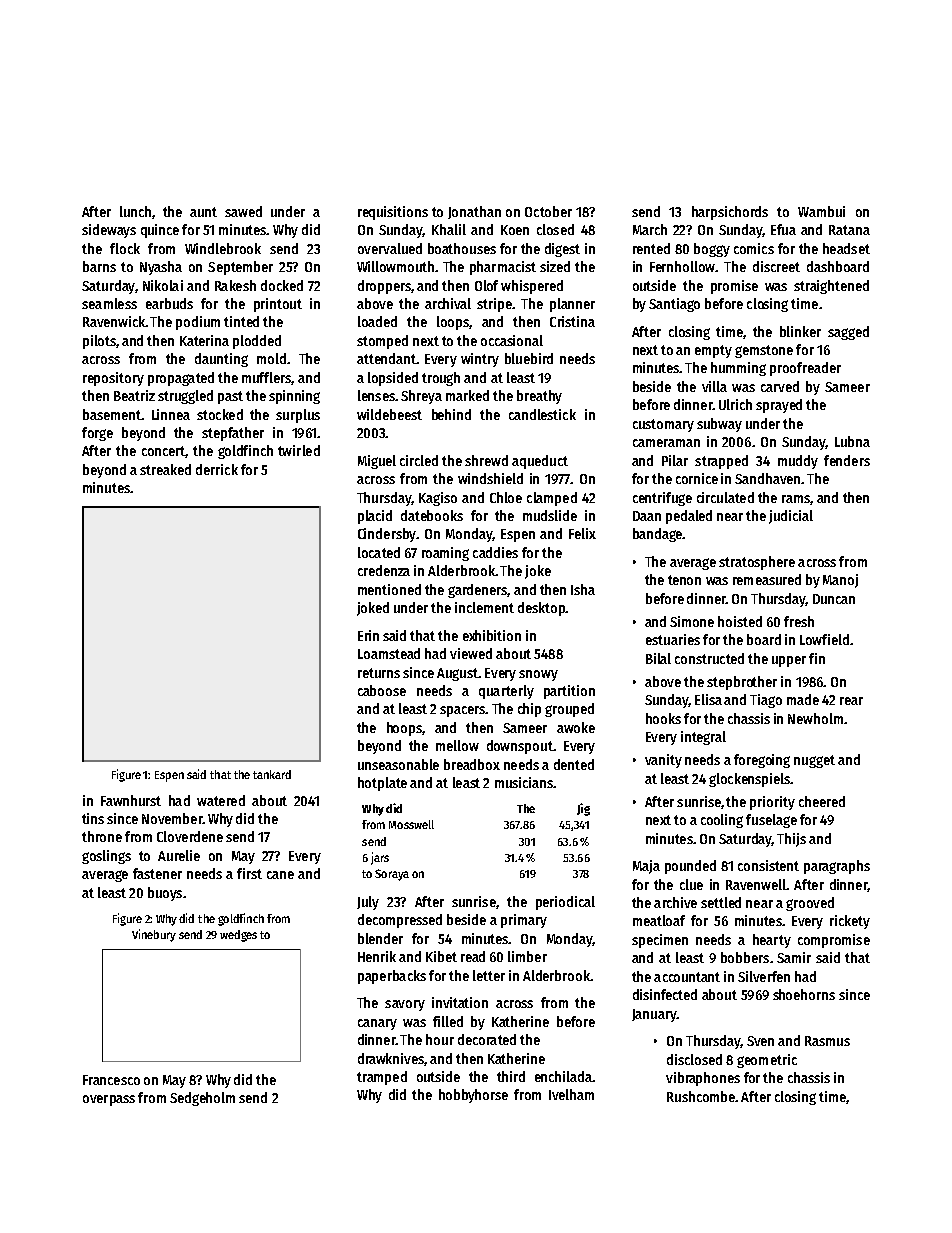 This screenshot has width=952, height=1233. I want to click on empty, so click(713, 351).
